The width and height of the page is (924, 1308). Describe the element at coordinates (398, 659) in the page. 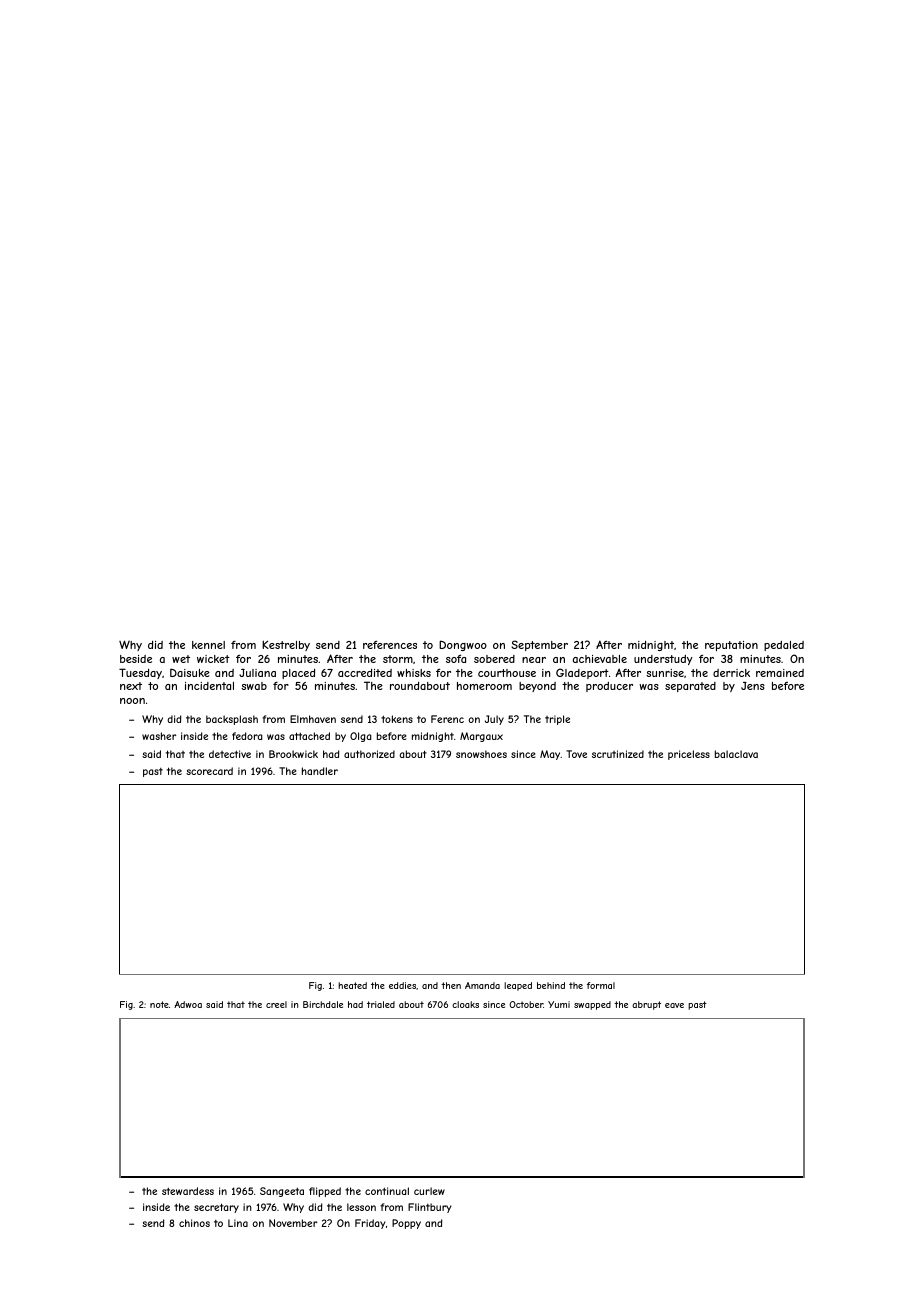

I see `storm` at that location.
